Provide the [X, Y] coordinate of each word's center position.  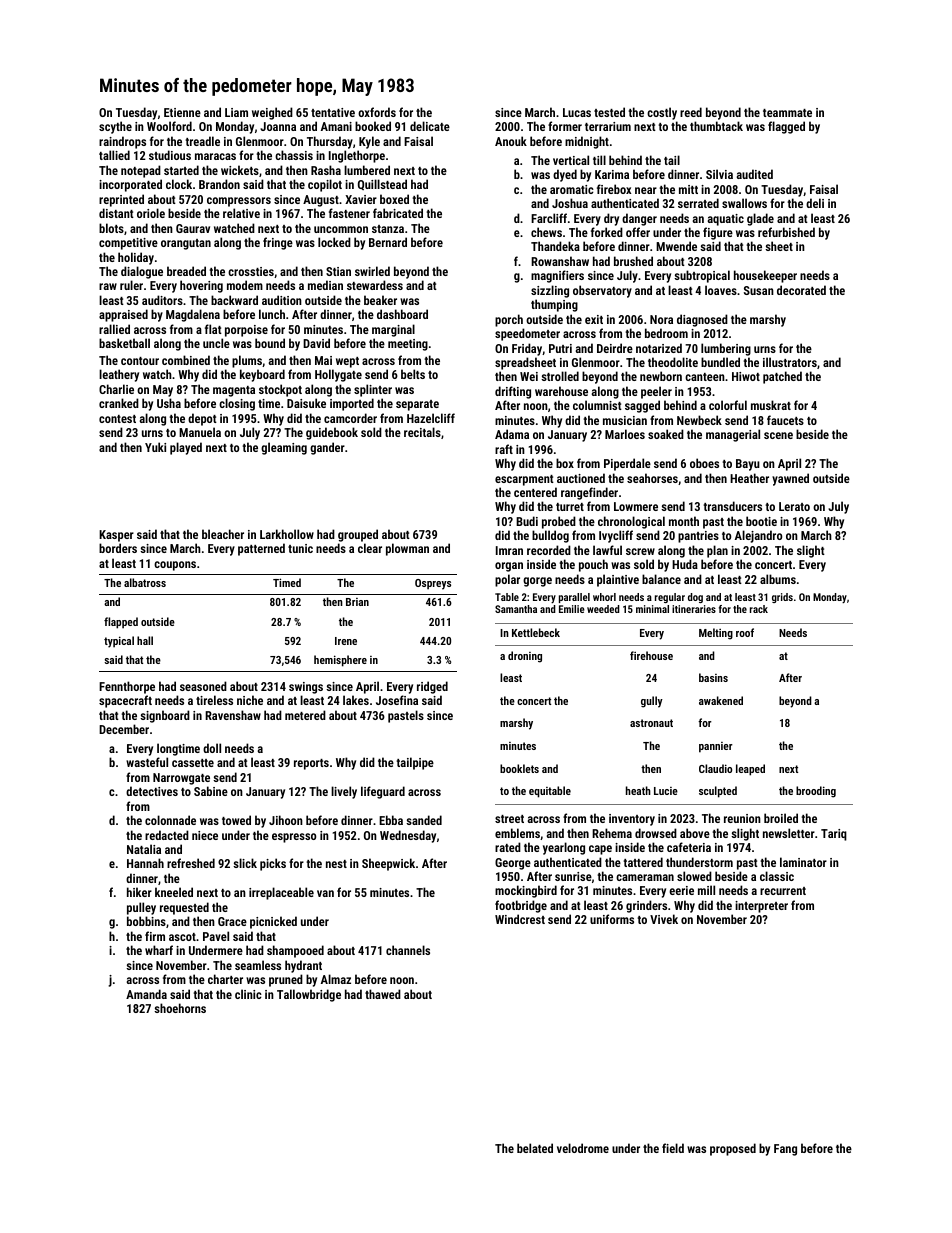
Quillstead [382, 184]
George [513, 864]
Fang [785, 1150]
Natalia [144, 849]
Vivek [664, 919]
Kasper [116, 536]
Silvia [719, 174]
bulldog [550, 536]
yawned [790, 479]
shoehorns [180, 1008]
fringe [278, 243]
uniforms [612, 919]
